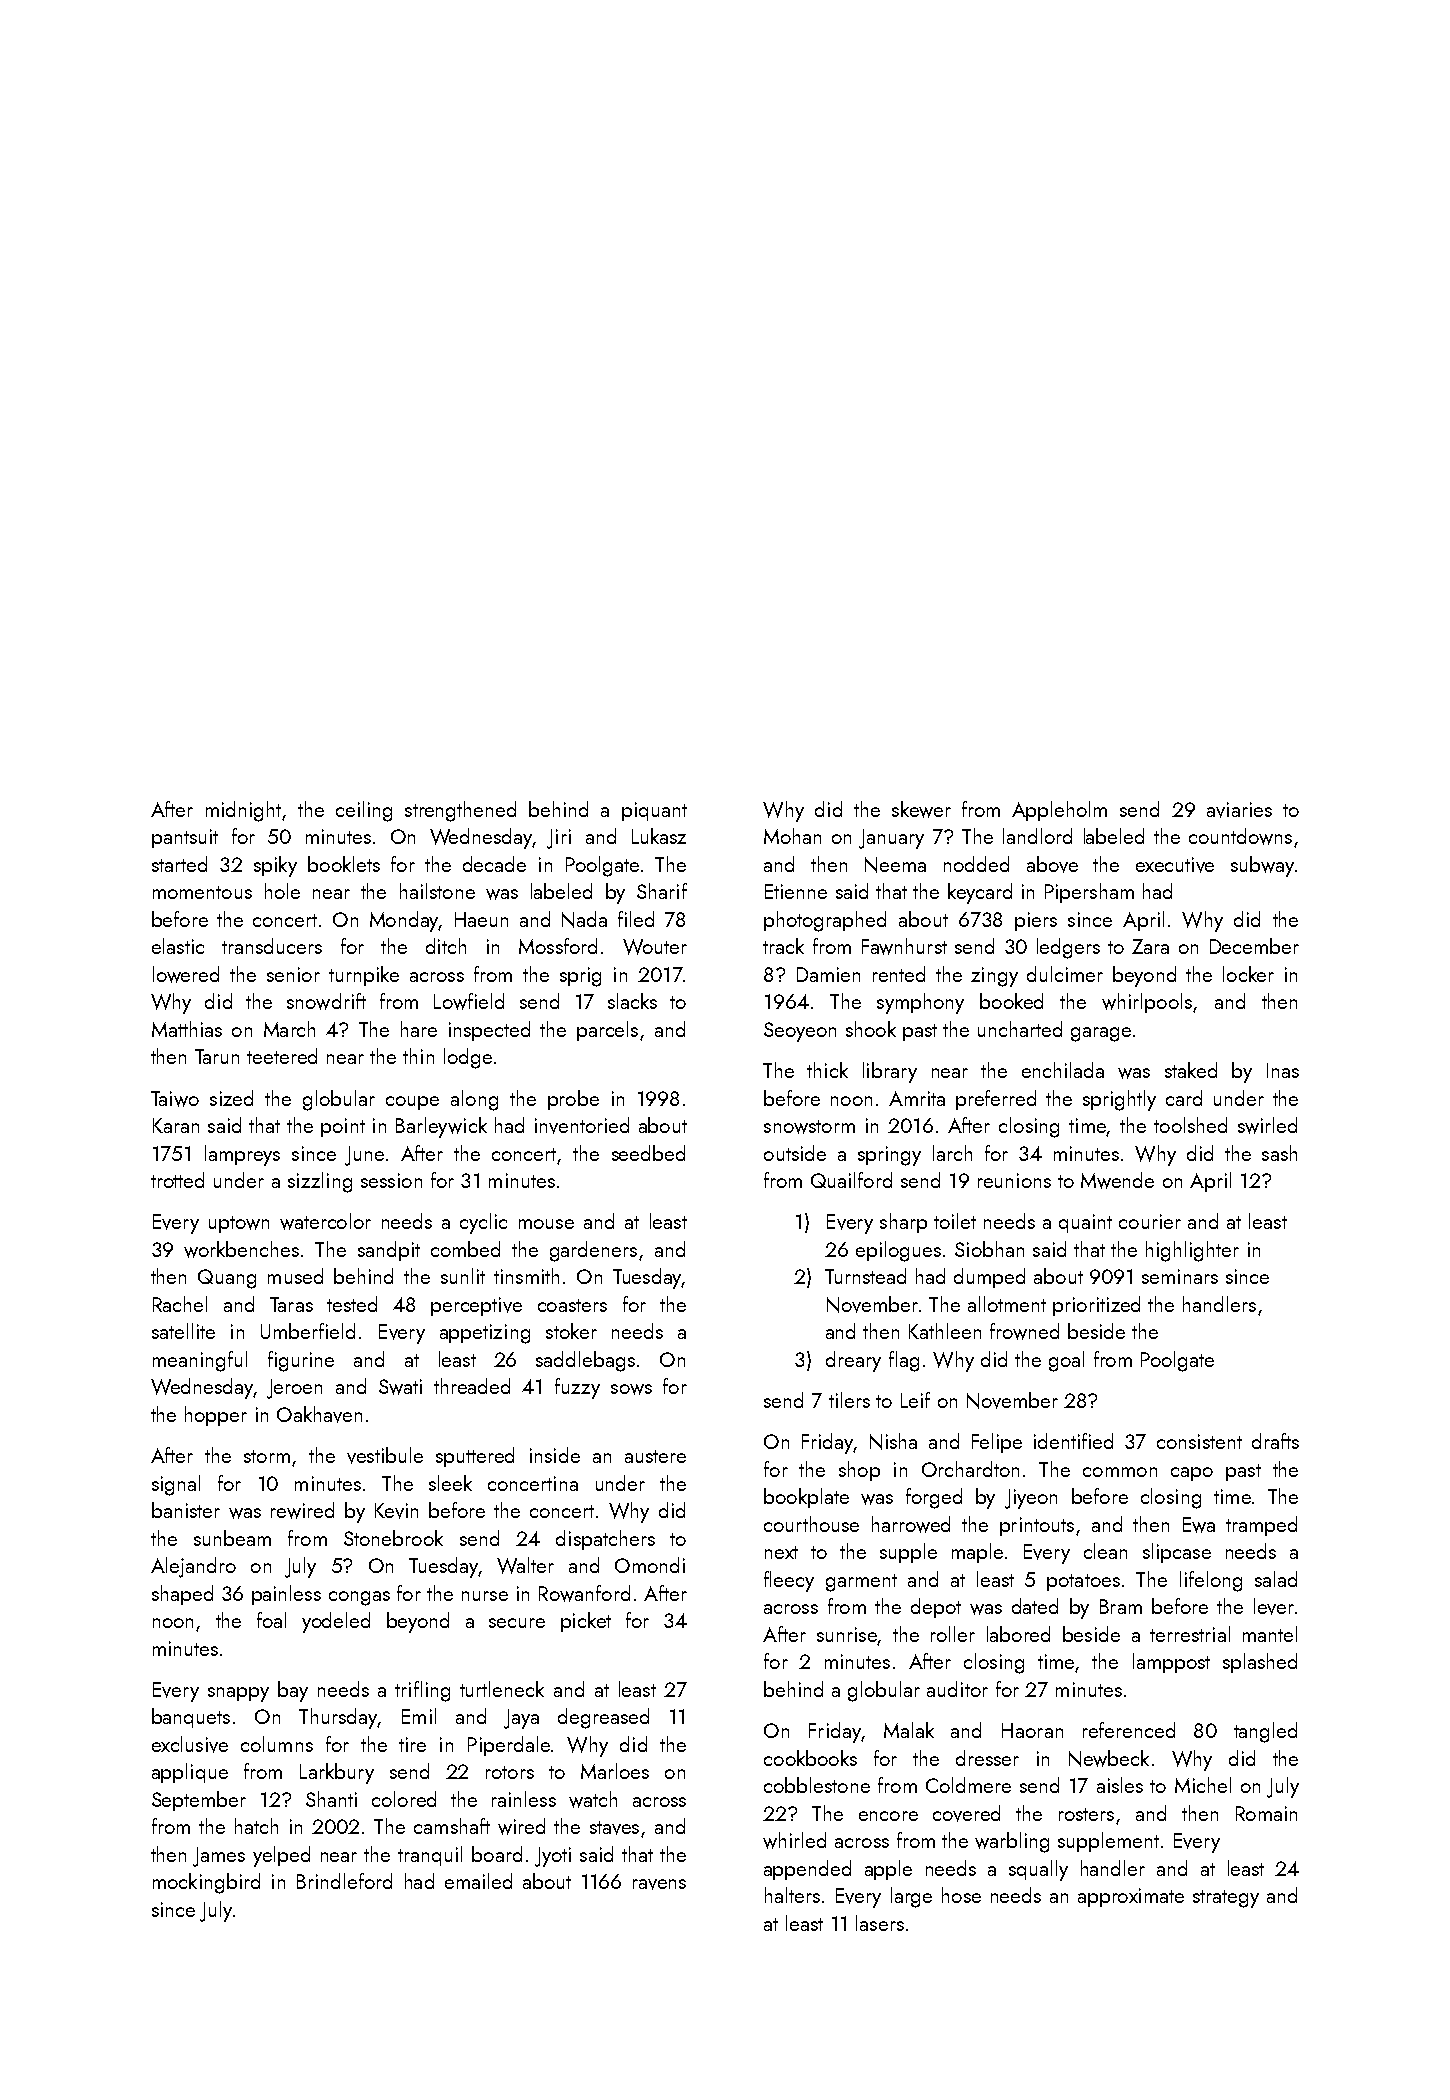 The width and height of the screenshot is (1450, 2100). I want to click on prioritized, so click(1096, 1306).
